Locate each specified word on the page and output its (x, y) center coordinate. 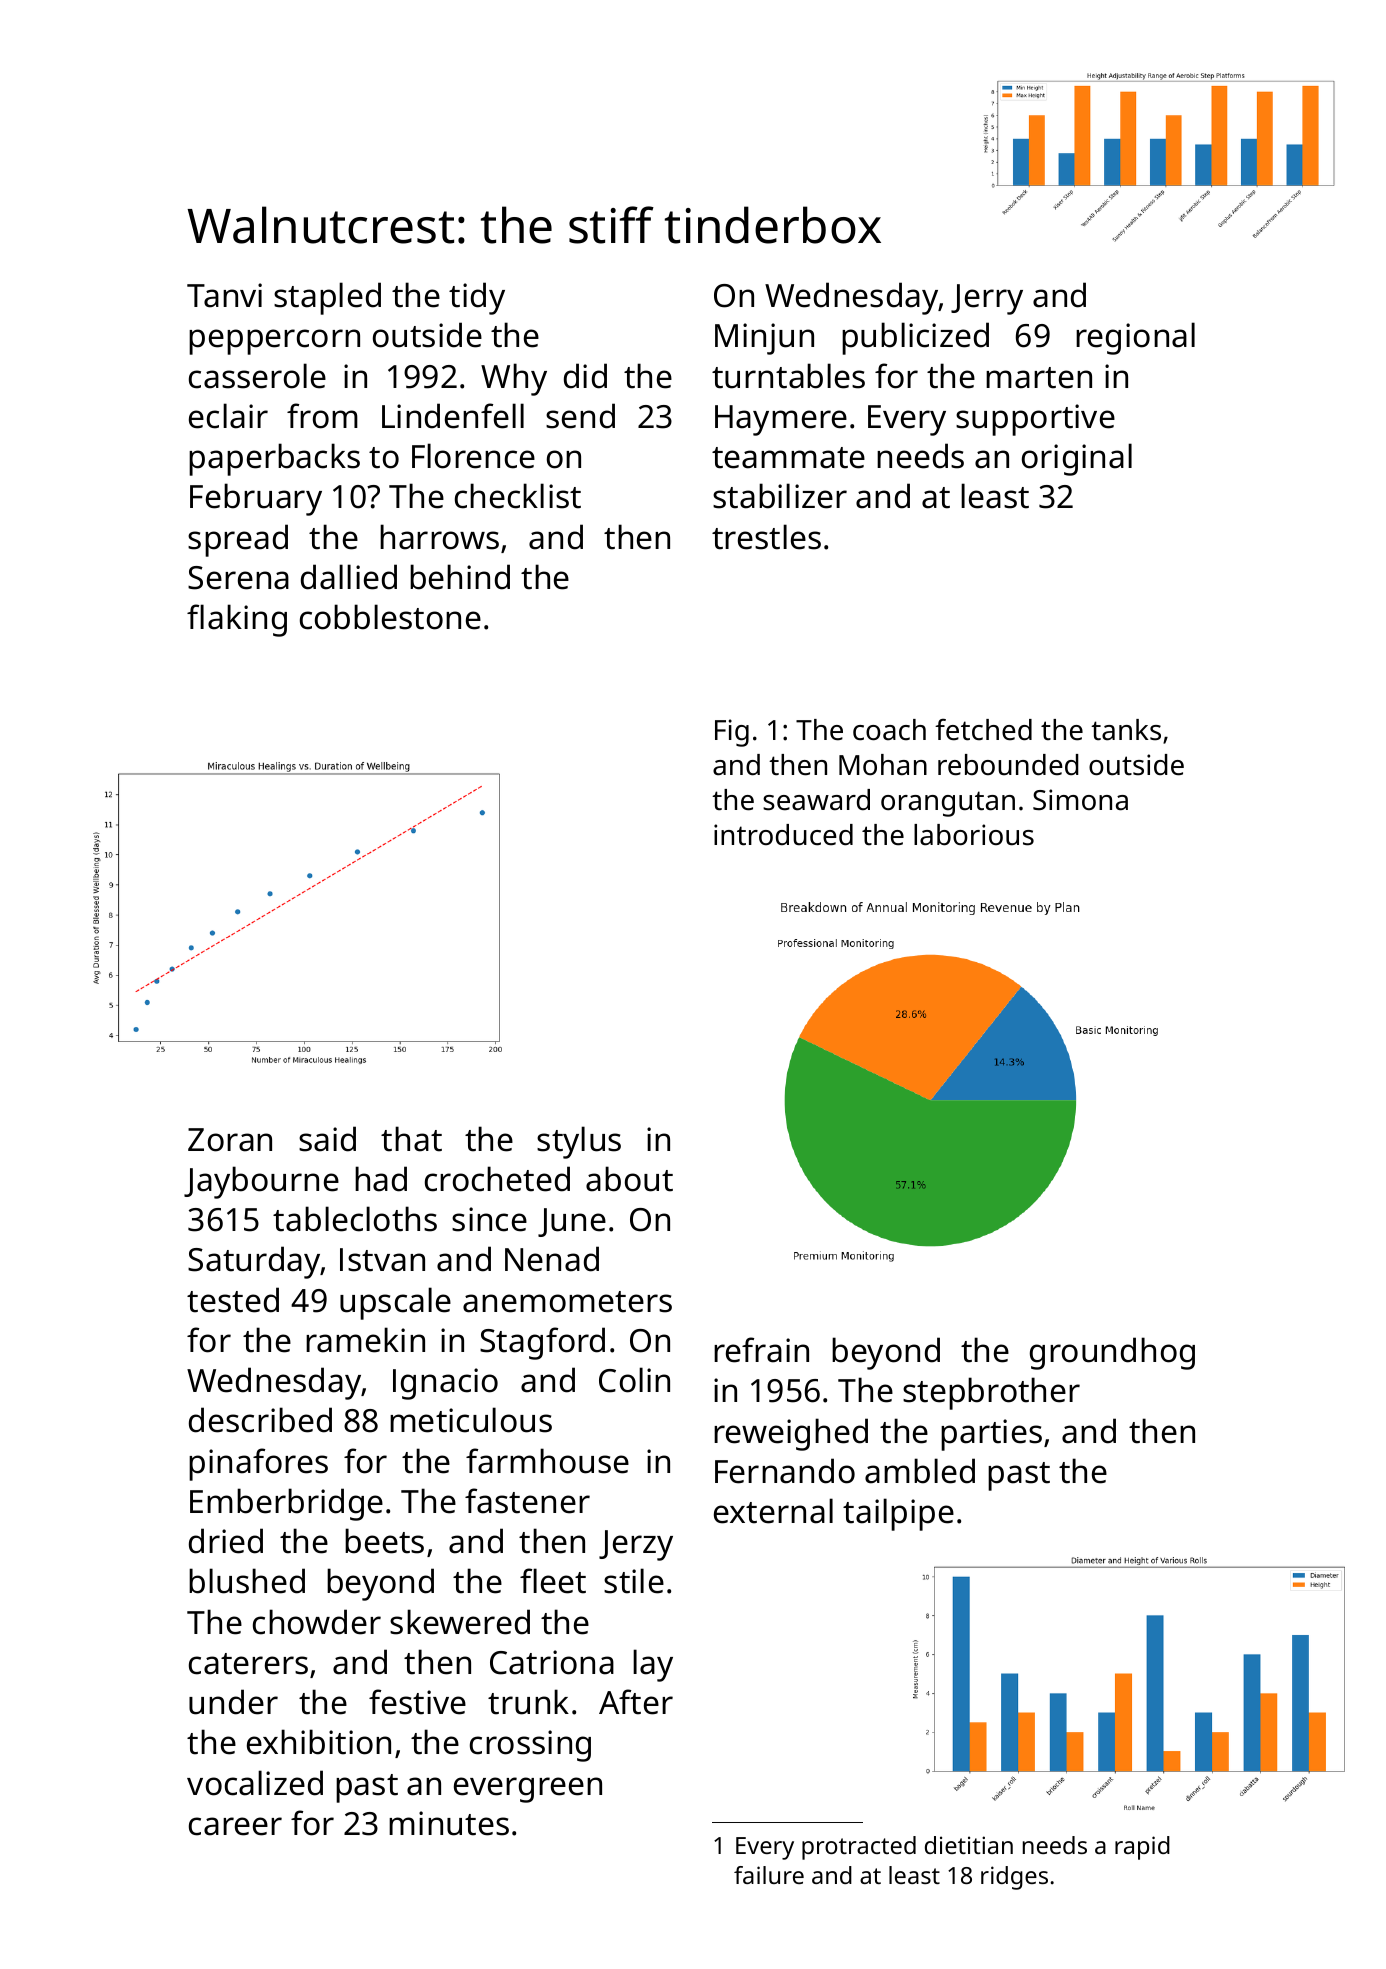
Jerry (987, 299)
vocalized (255, 1783)
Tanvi (224, 295)
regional (1135, 338)
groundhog (1112, 1353)
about (629, 1179)
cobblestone (390, 617)
